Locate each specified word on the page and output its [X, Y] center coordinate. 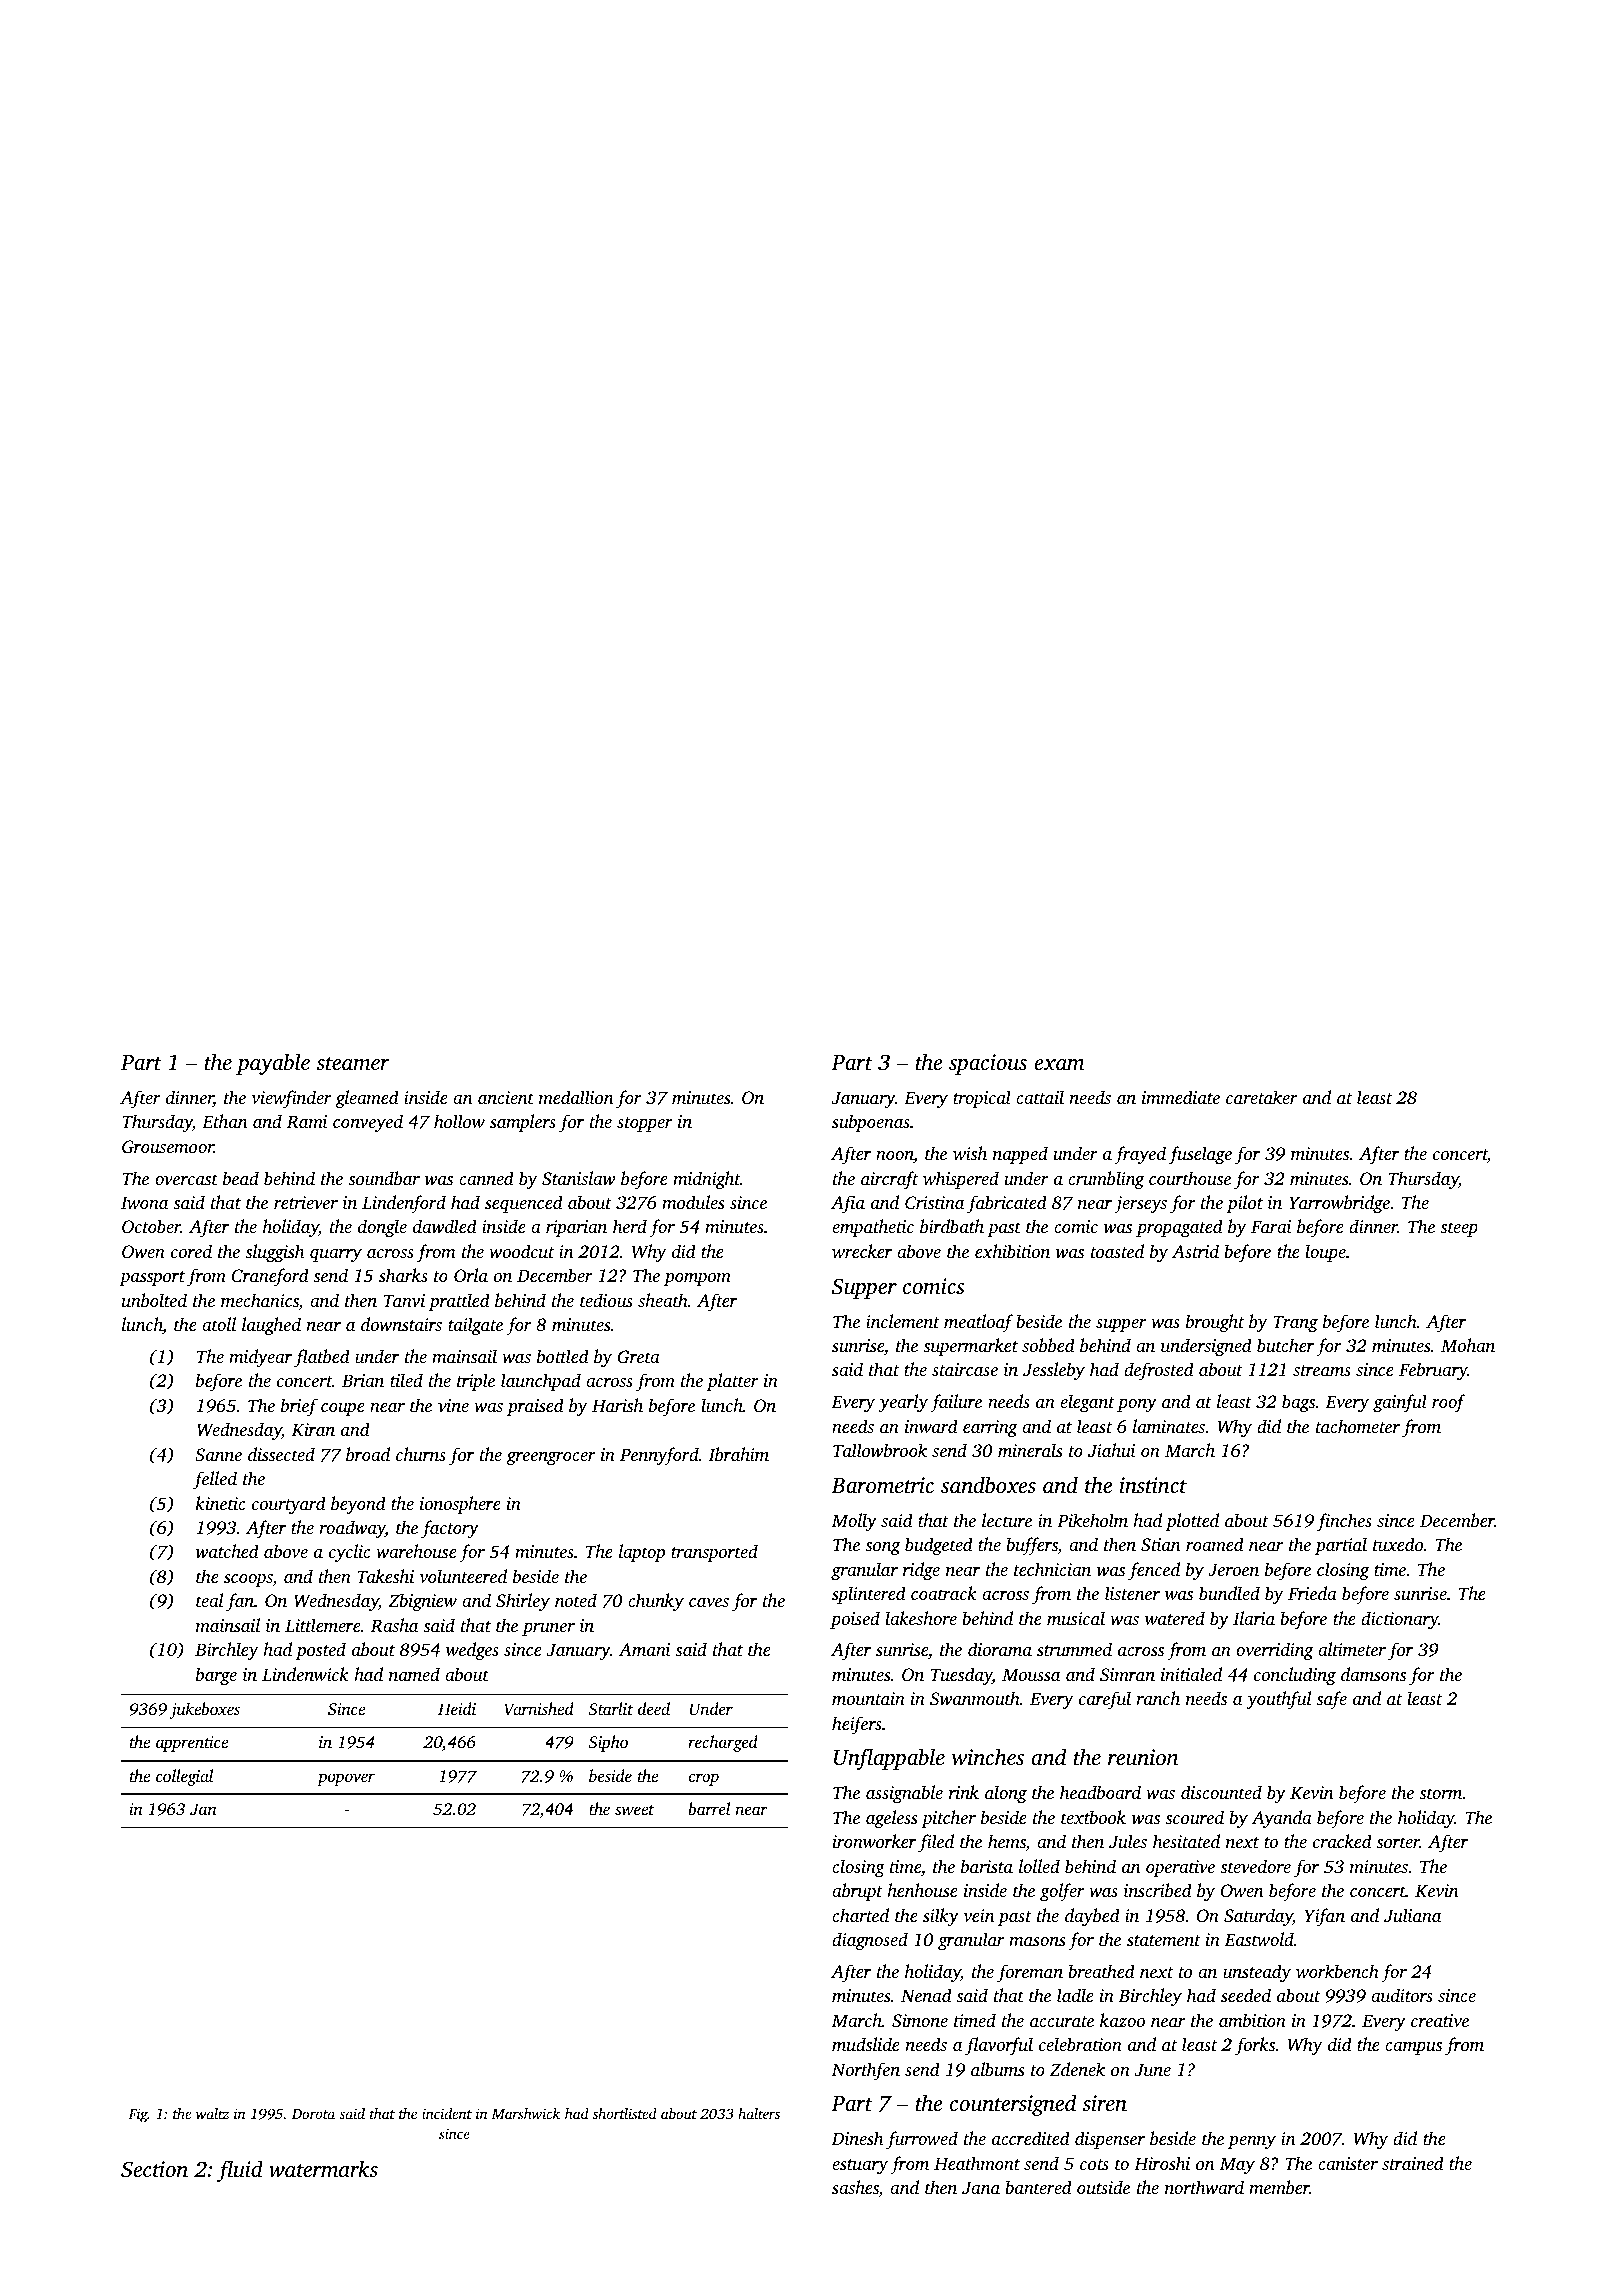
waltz [212, 2113]
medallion [576, 1097]
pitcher [948, 1819]
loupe [1325, 1253]
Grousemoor [168, 1147]
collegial [184, 1777]
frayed [1140, 1155]
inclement [903, 1321]
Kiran [313, 1430]
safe [1331, 1700]
